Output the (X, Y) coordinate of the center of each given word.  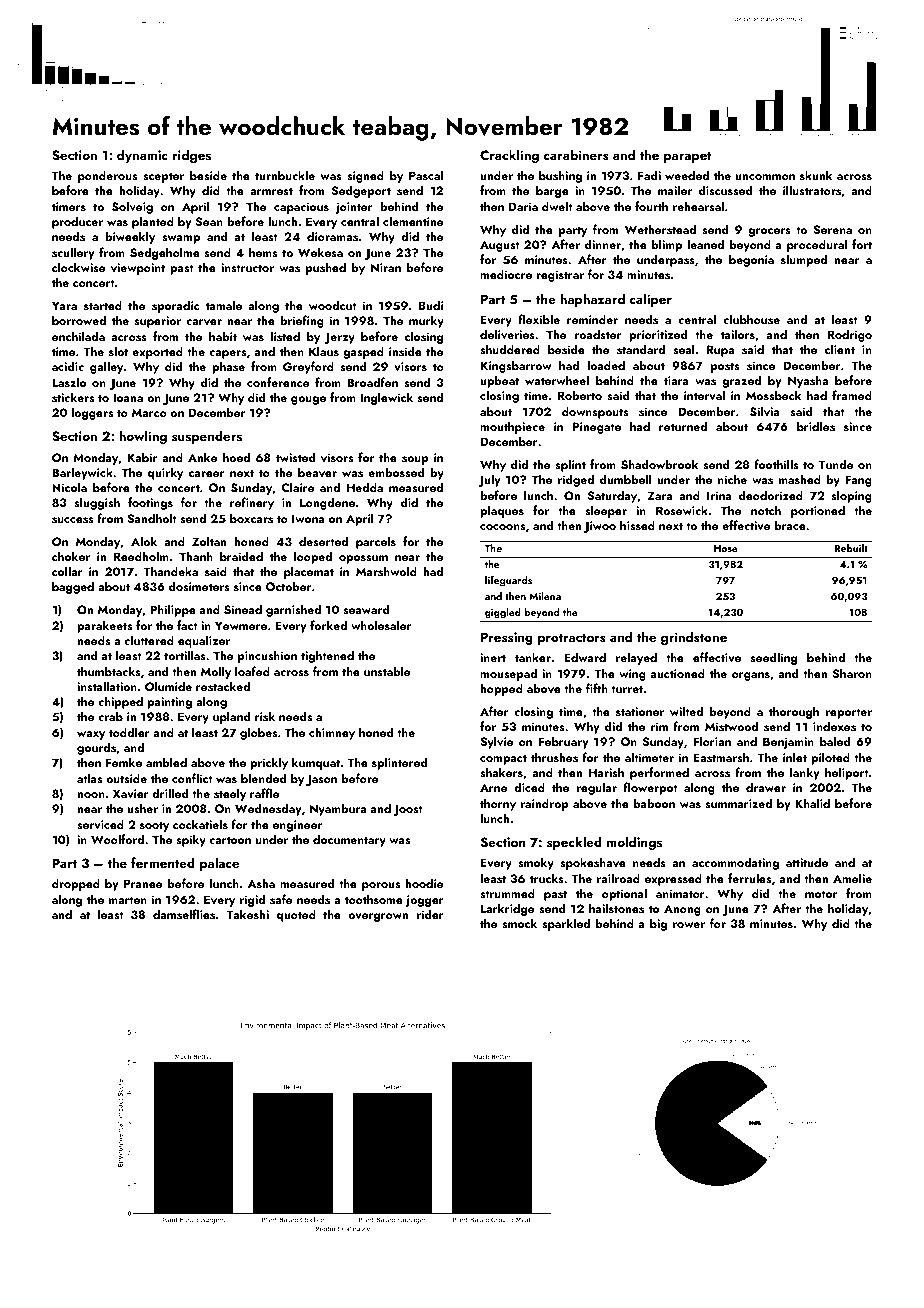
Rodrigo (850, 335)
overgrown (378, 917)
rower (689, 925)
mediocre (506, 274)
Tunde (836, 464)
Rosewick (682, 510)
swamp (181, 239)
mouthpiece (512, 427)
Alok (144, 541)
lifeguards (508, 581)
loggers (92, 413)
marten (128, 900)
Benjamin (788, 743)
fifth (597, 688)
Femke (124, 762)
